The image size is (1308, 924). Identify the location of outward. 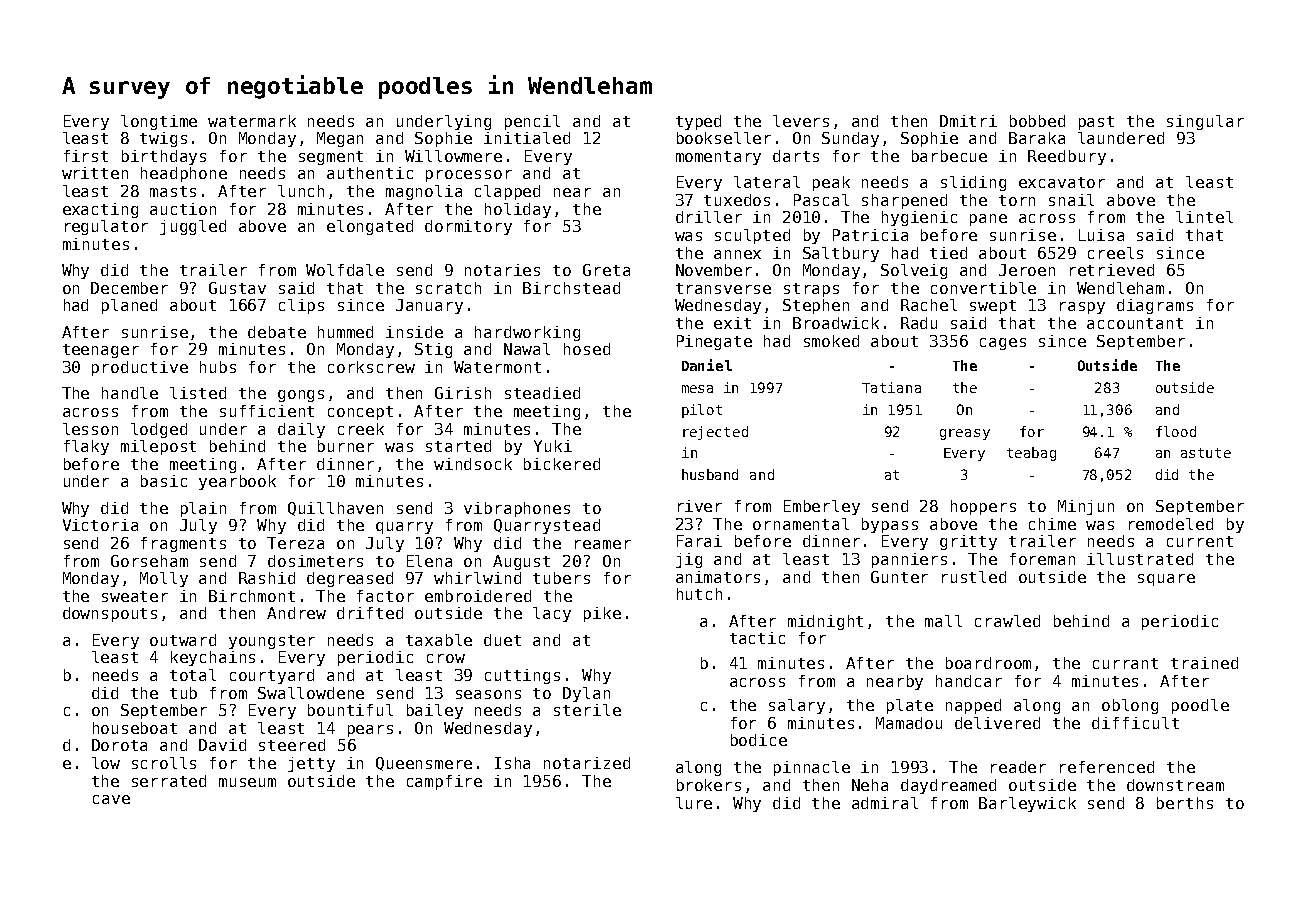
(183, 640).
